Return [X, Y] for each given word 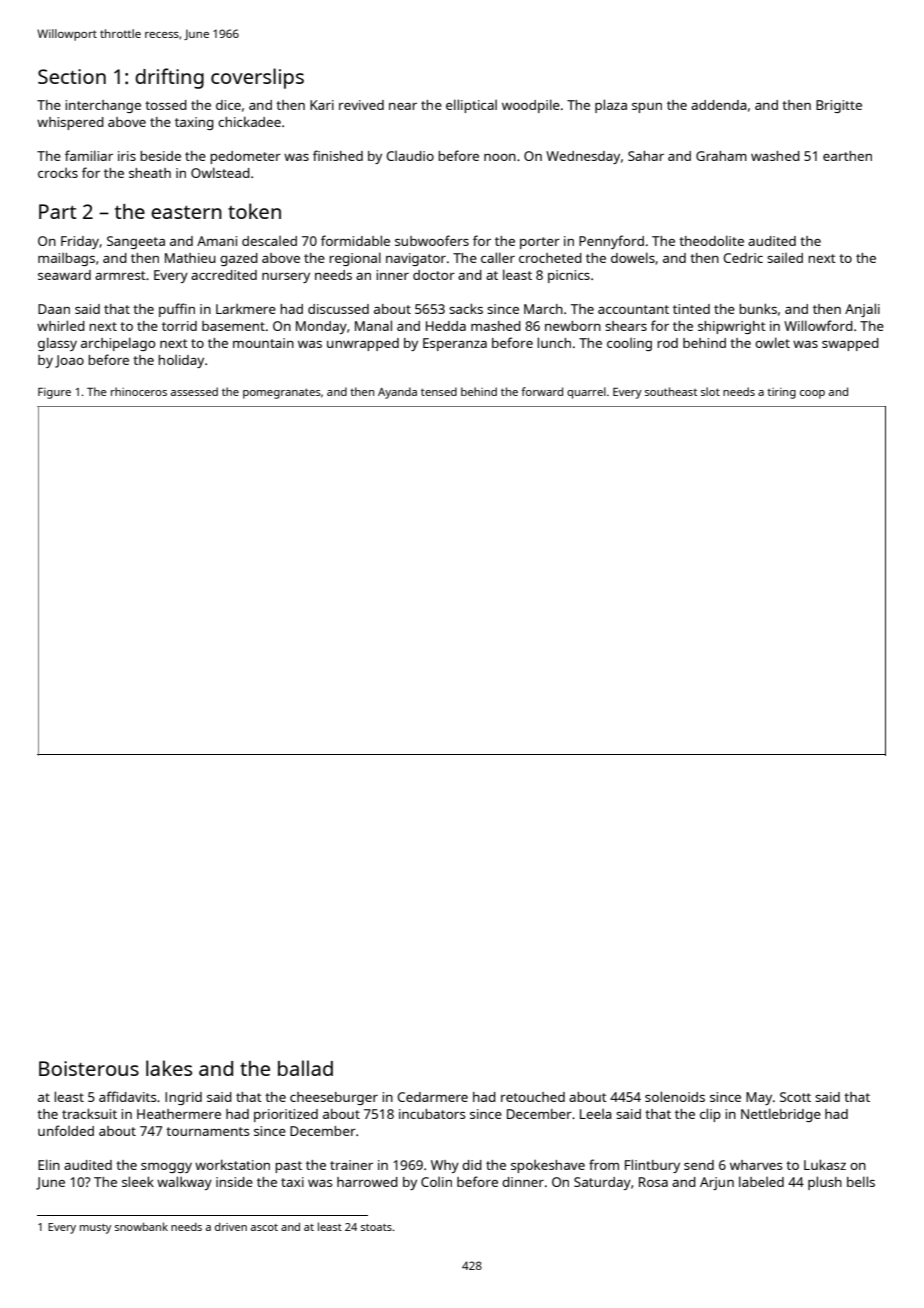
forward [542, 391]
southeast [671, 391]
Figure [54, 393]
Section [72, 76]
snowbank [141, 1226]
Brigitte [839, 106]
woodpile [531, 106]
